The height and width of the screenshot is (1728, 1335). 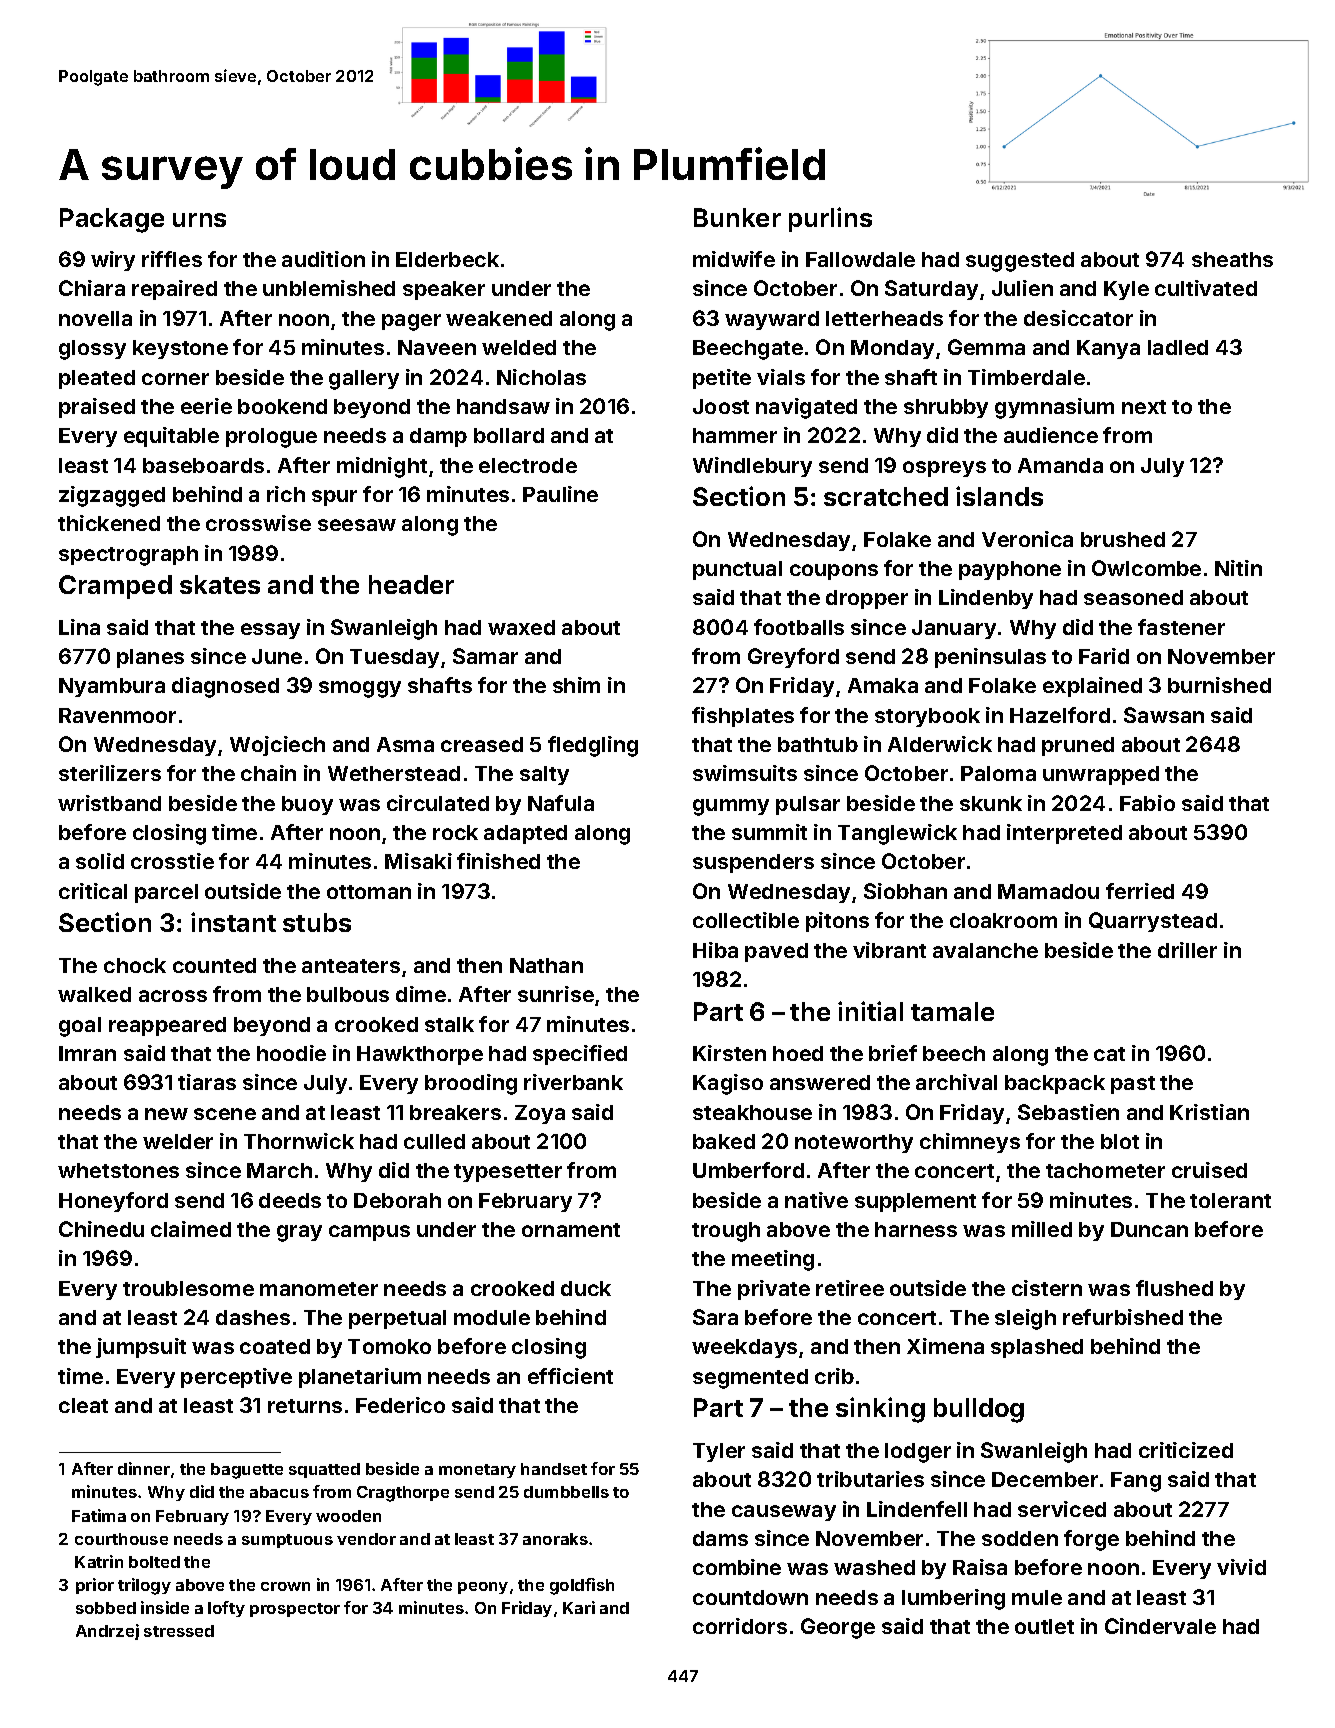 I want to click on forge, so click(x=1091, y=1540).
